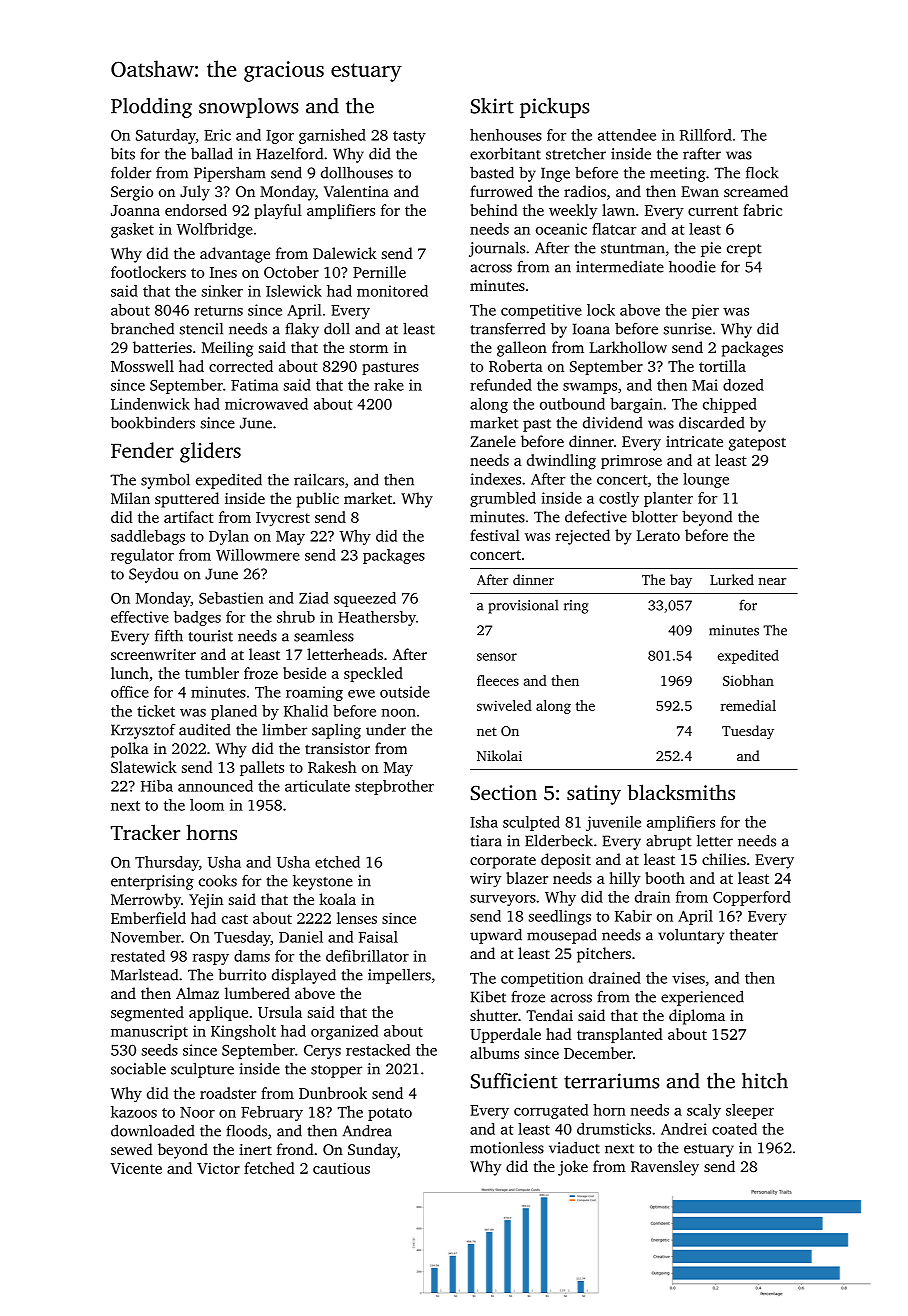  Describe the element at coordinates (132, 193) in the image. I see `Sergio` at that location.
